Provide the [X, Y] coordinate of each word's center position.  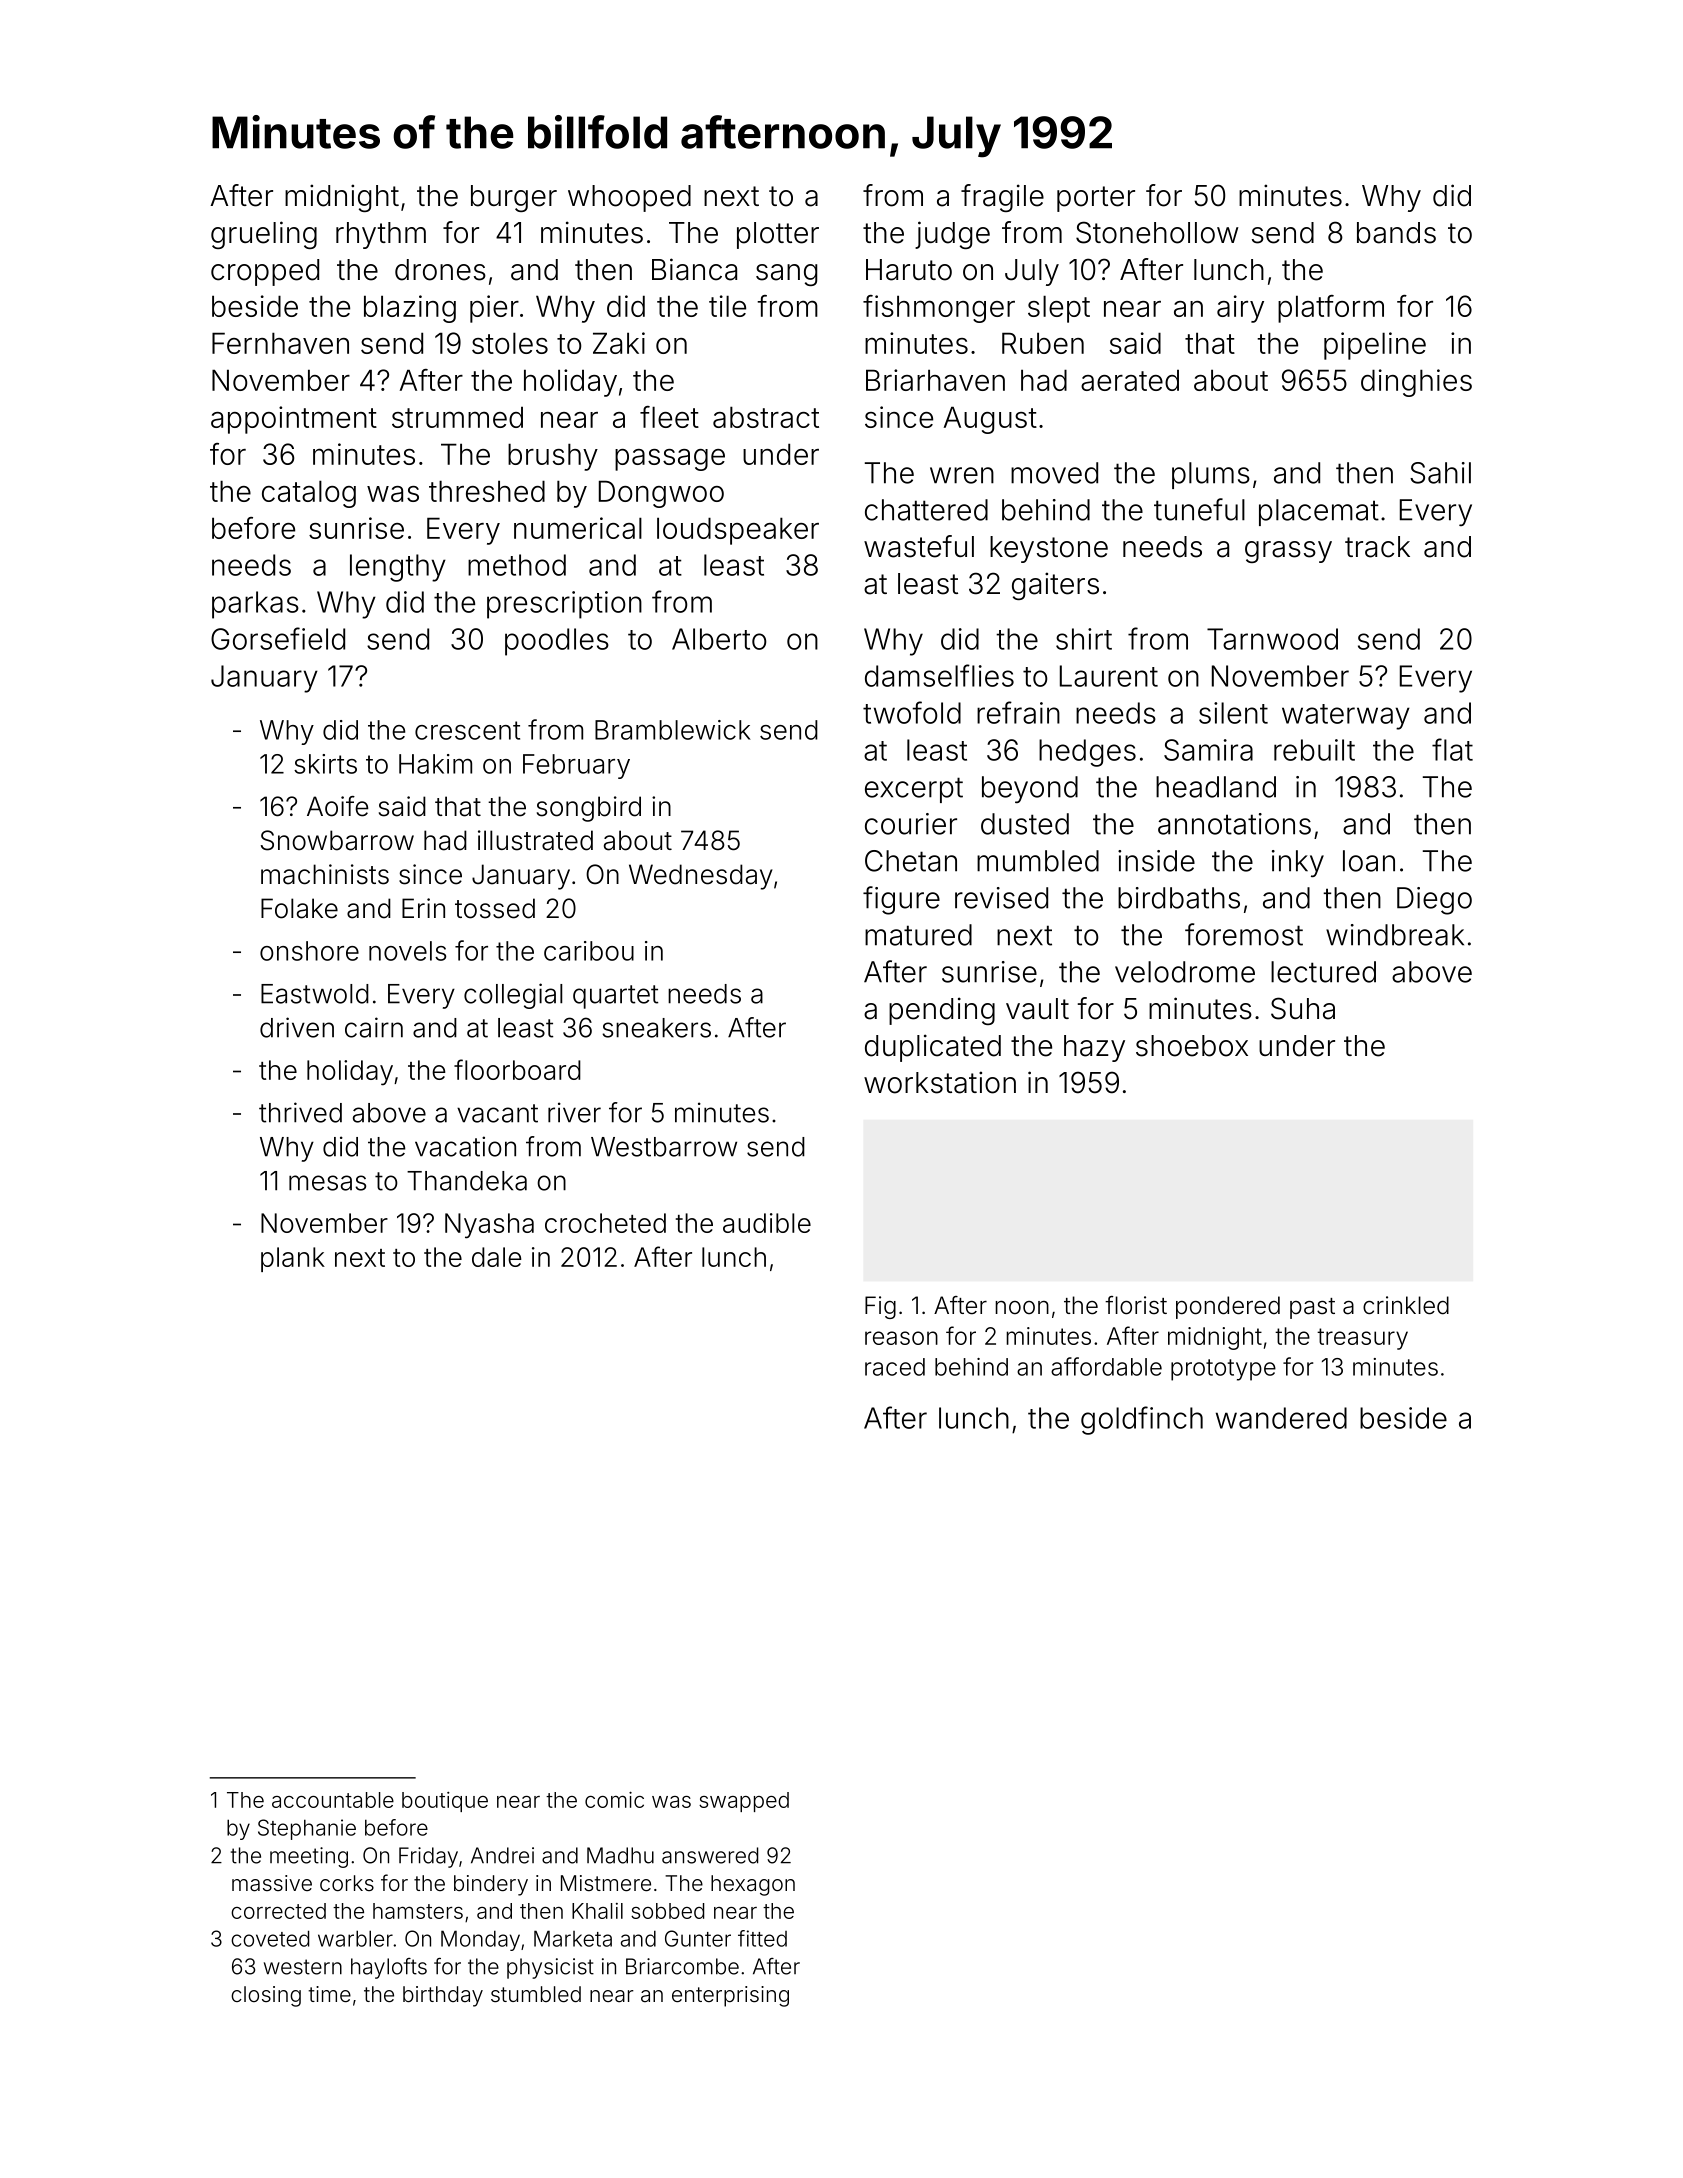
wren [962, 475]
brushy [553, 457]
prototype [1223, 1370]
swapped [744, 1802]
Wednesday [701, 877]
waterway [1346, 717]
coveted [270, 1938]
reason [901, 1338]
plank [293, 1259]
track [1377, 547]
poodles [557, 642]
